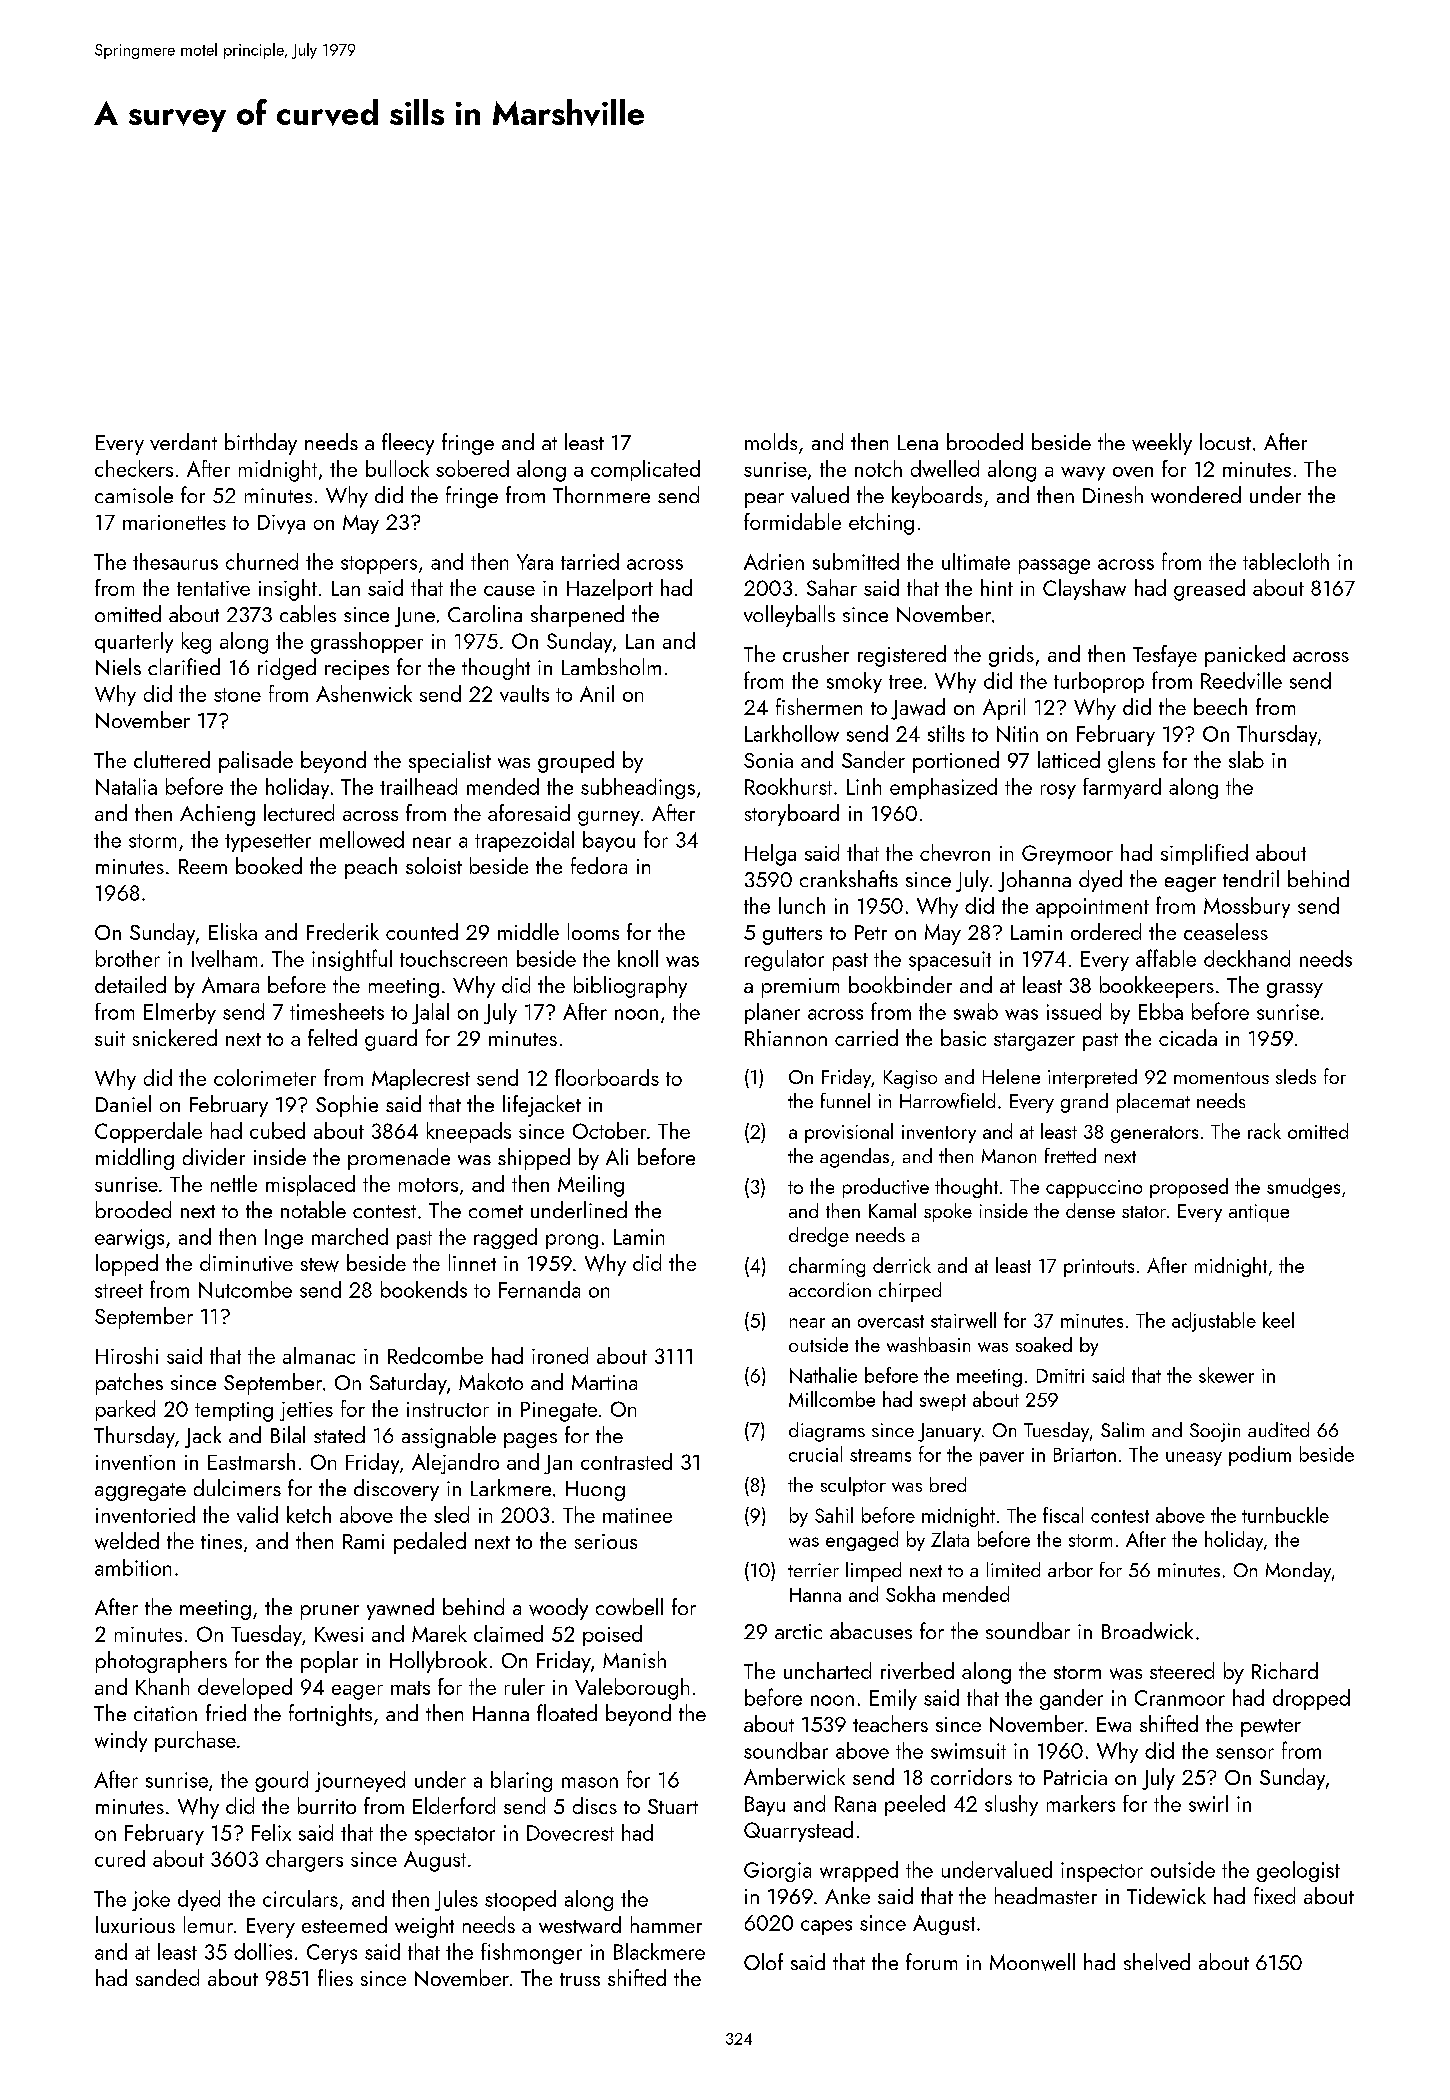 This screenshot has height=2100, width=1450. Describe the element at coordinates (580, 1979) in the screenshot. I see `truss` at that location.
